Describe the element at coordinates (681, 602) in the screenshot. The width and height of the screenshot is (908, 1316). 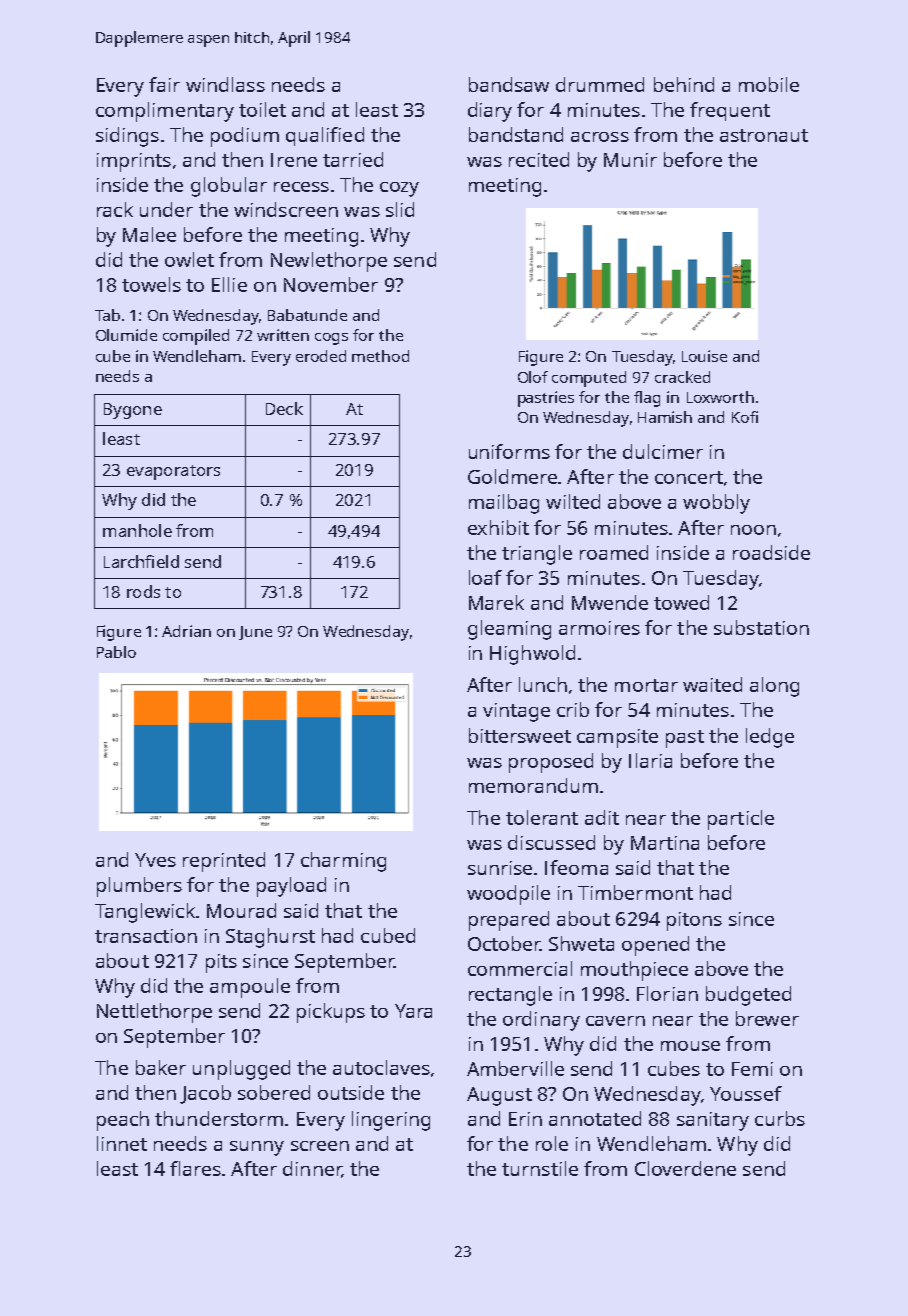
I see `towed` at that location.
